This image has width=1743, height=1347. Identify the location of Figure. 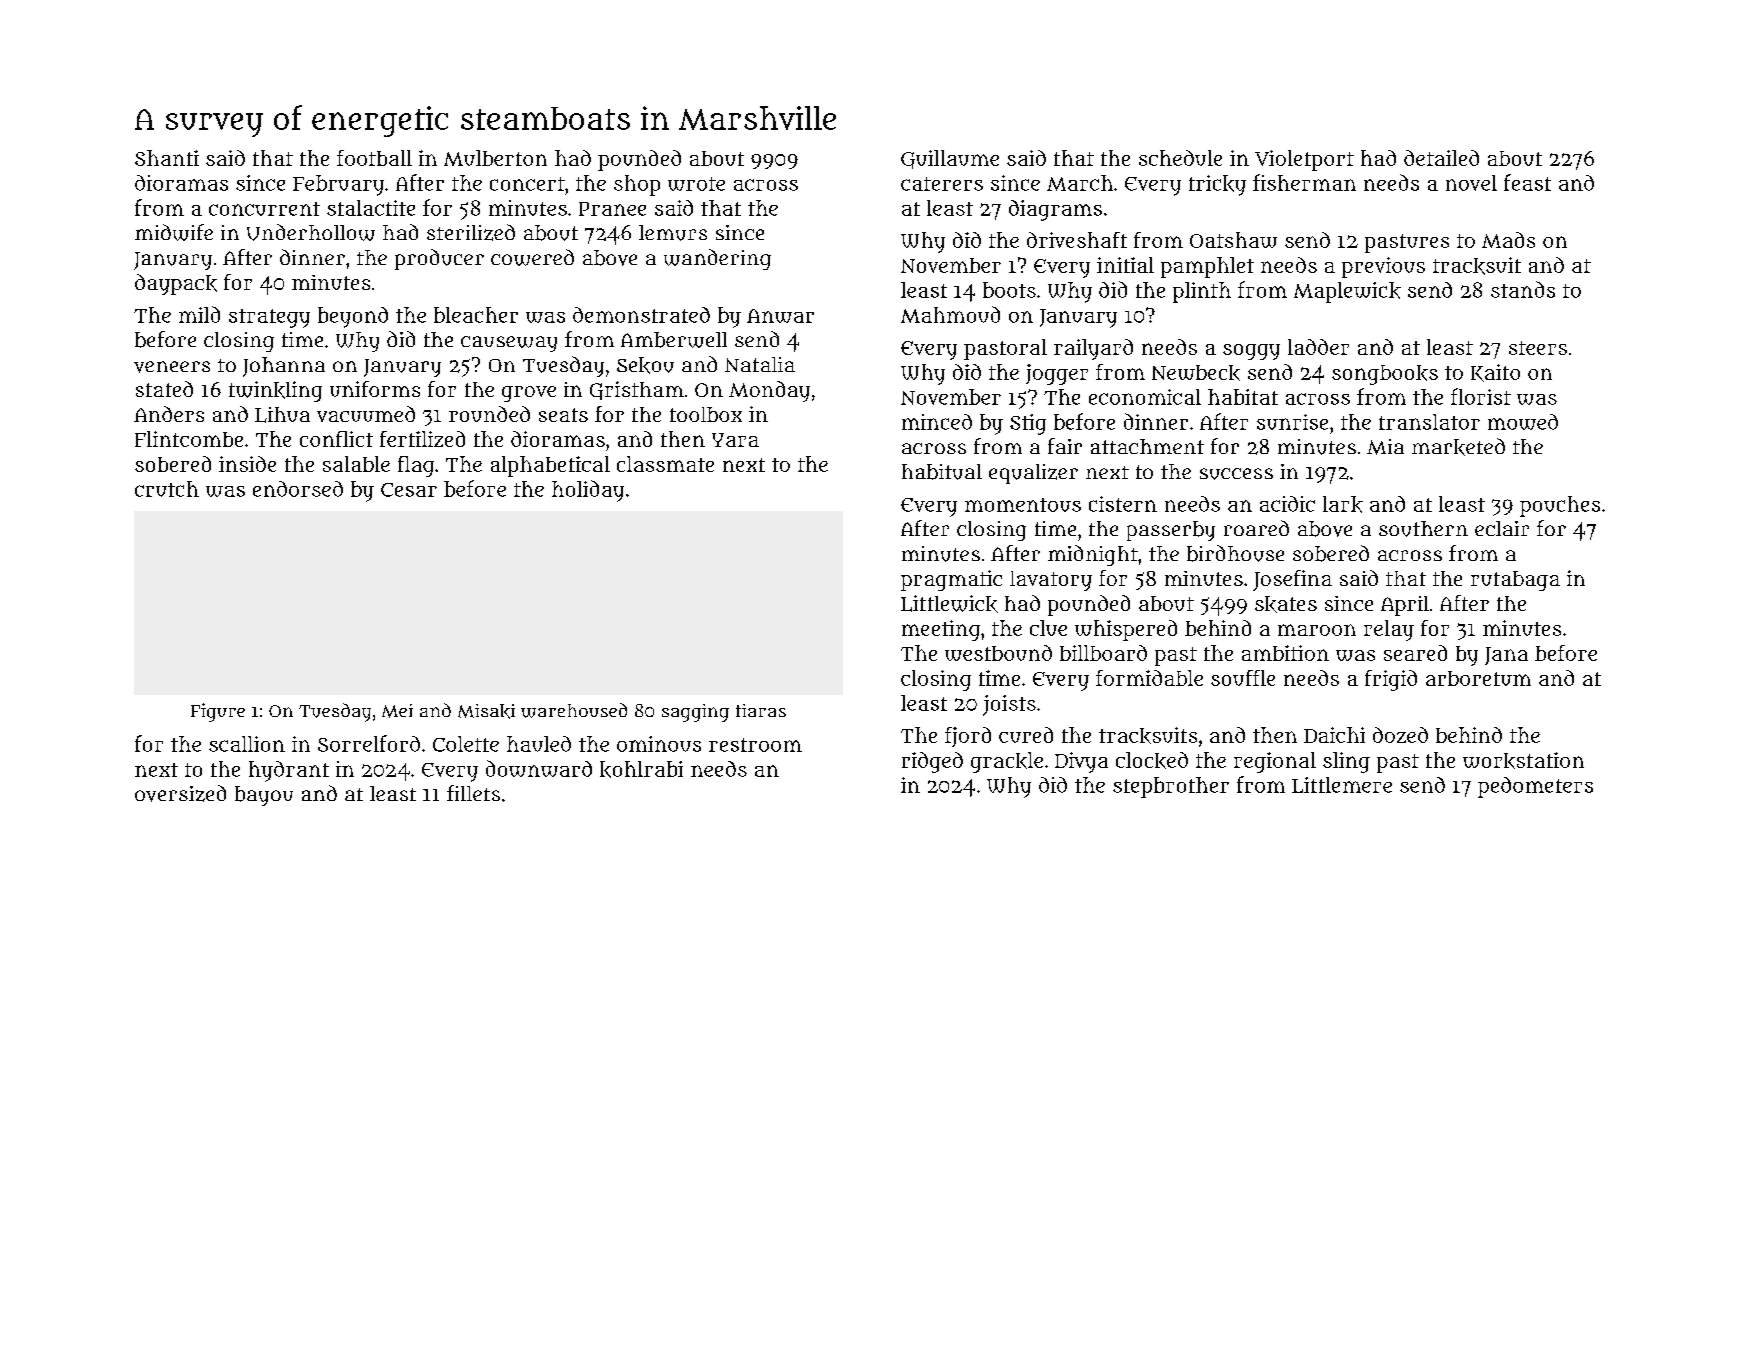
(218, 712).
